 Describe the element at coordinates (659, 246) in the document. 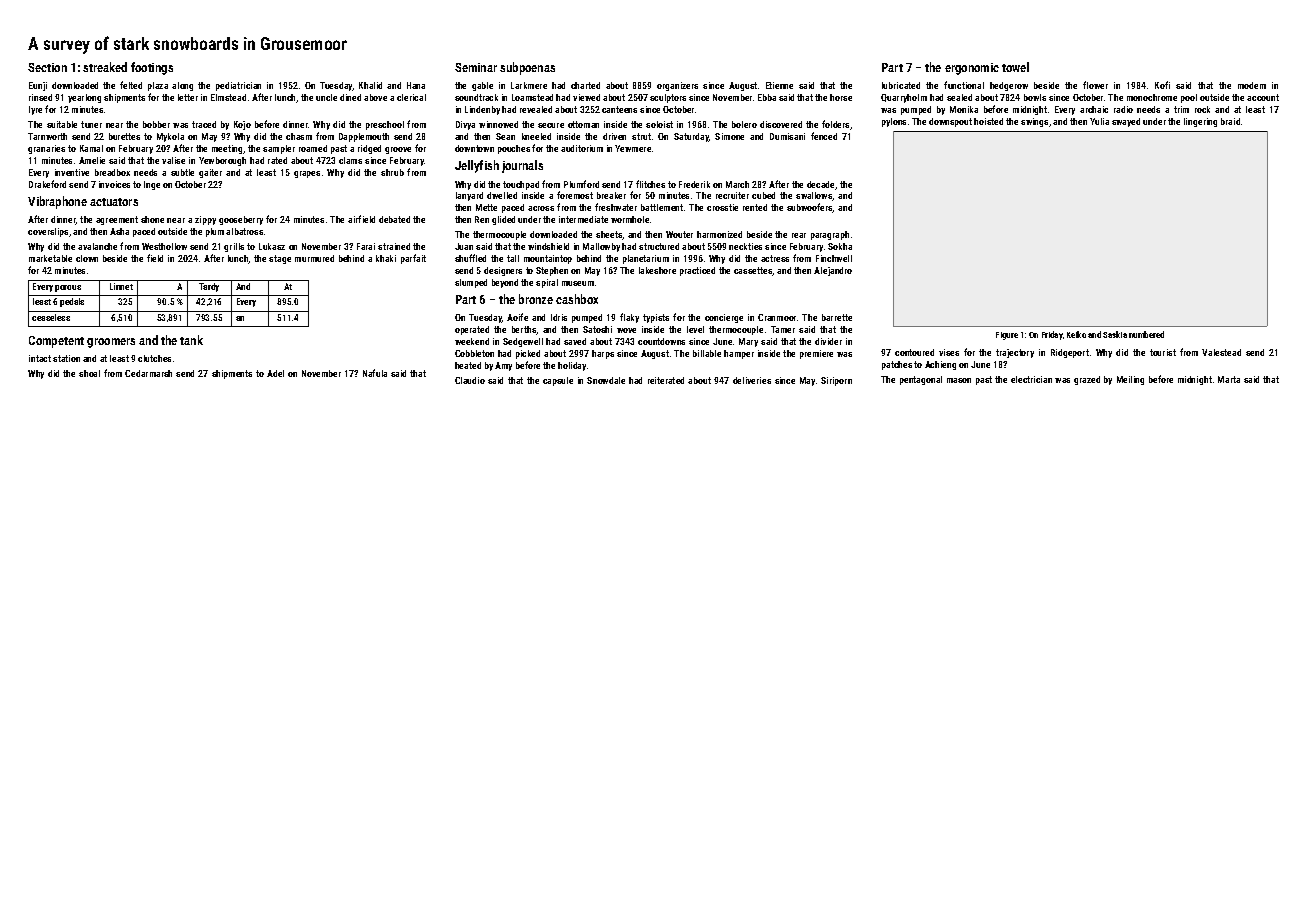

I see `structured` at that location.
